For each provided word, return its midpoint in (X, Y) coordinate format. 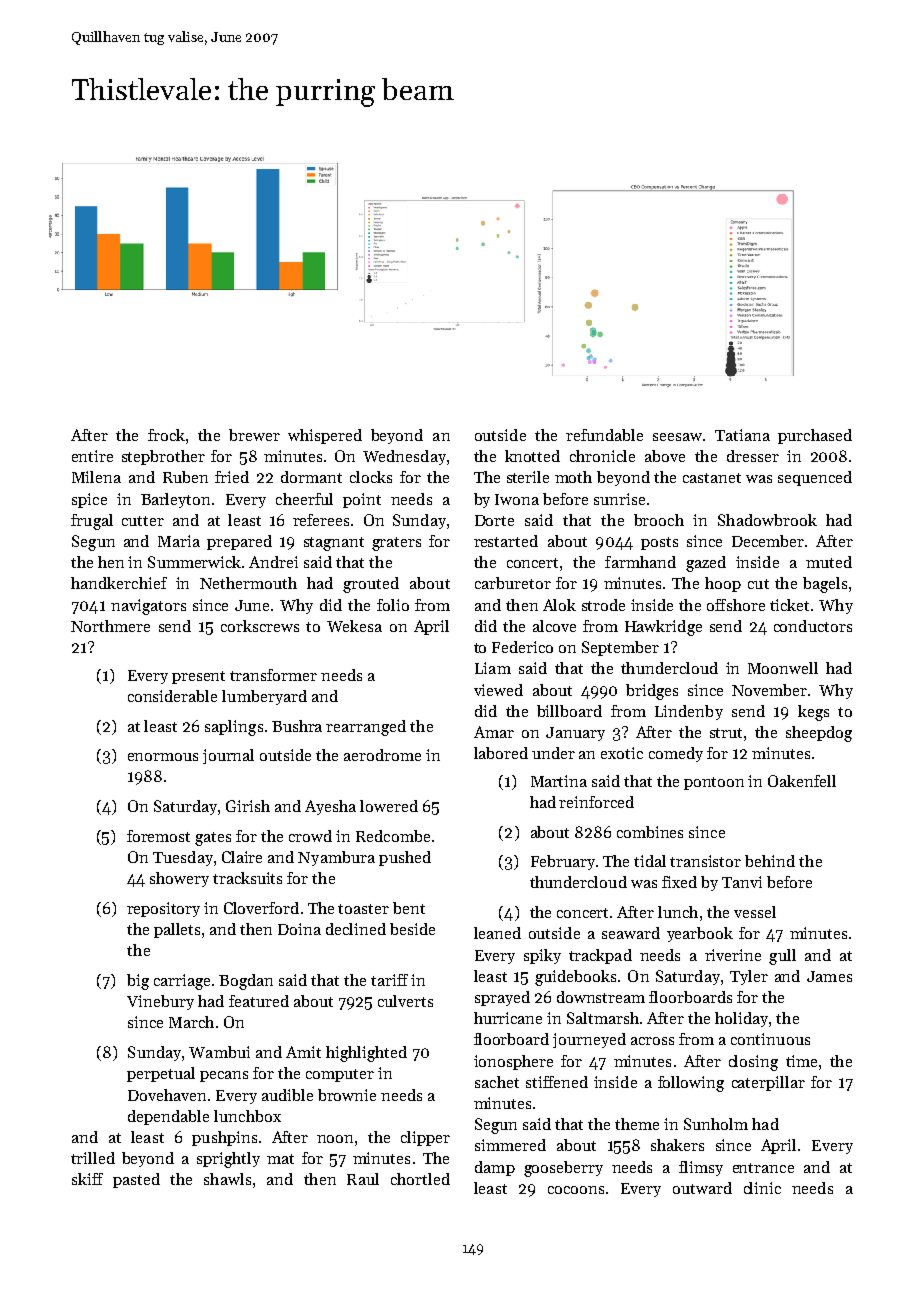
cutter (143, 521)
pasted (136, 1180)
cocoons (576, 1190)
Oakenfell (802, 781)
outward (702, 1188)
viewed (498, 690)
